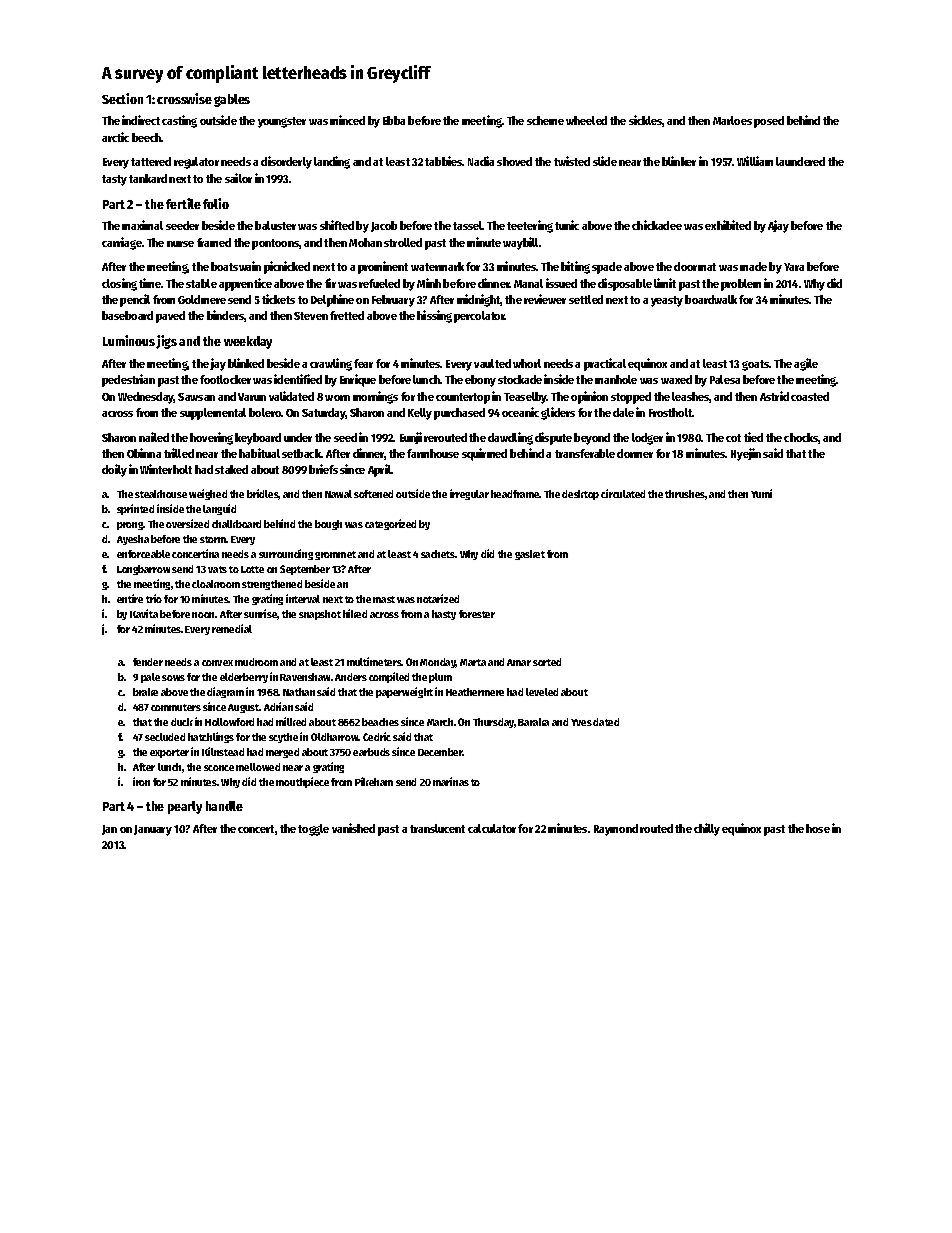 This image has width=952, height=1233. What do you see at coordinates (542, 692) in the image?
I see `leveled` at bounding box center [542, 692].
